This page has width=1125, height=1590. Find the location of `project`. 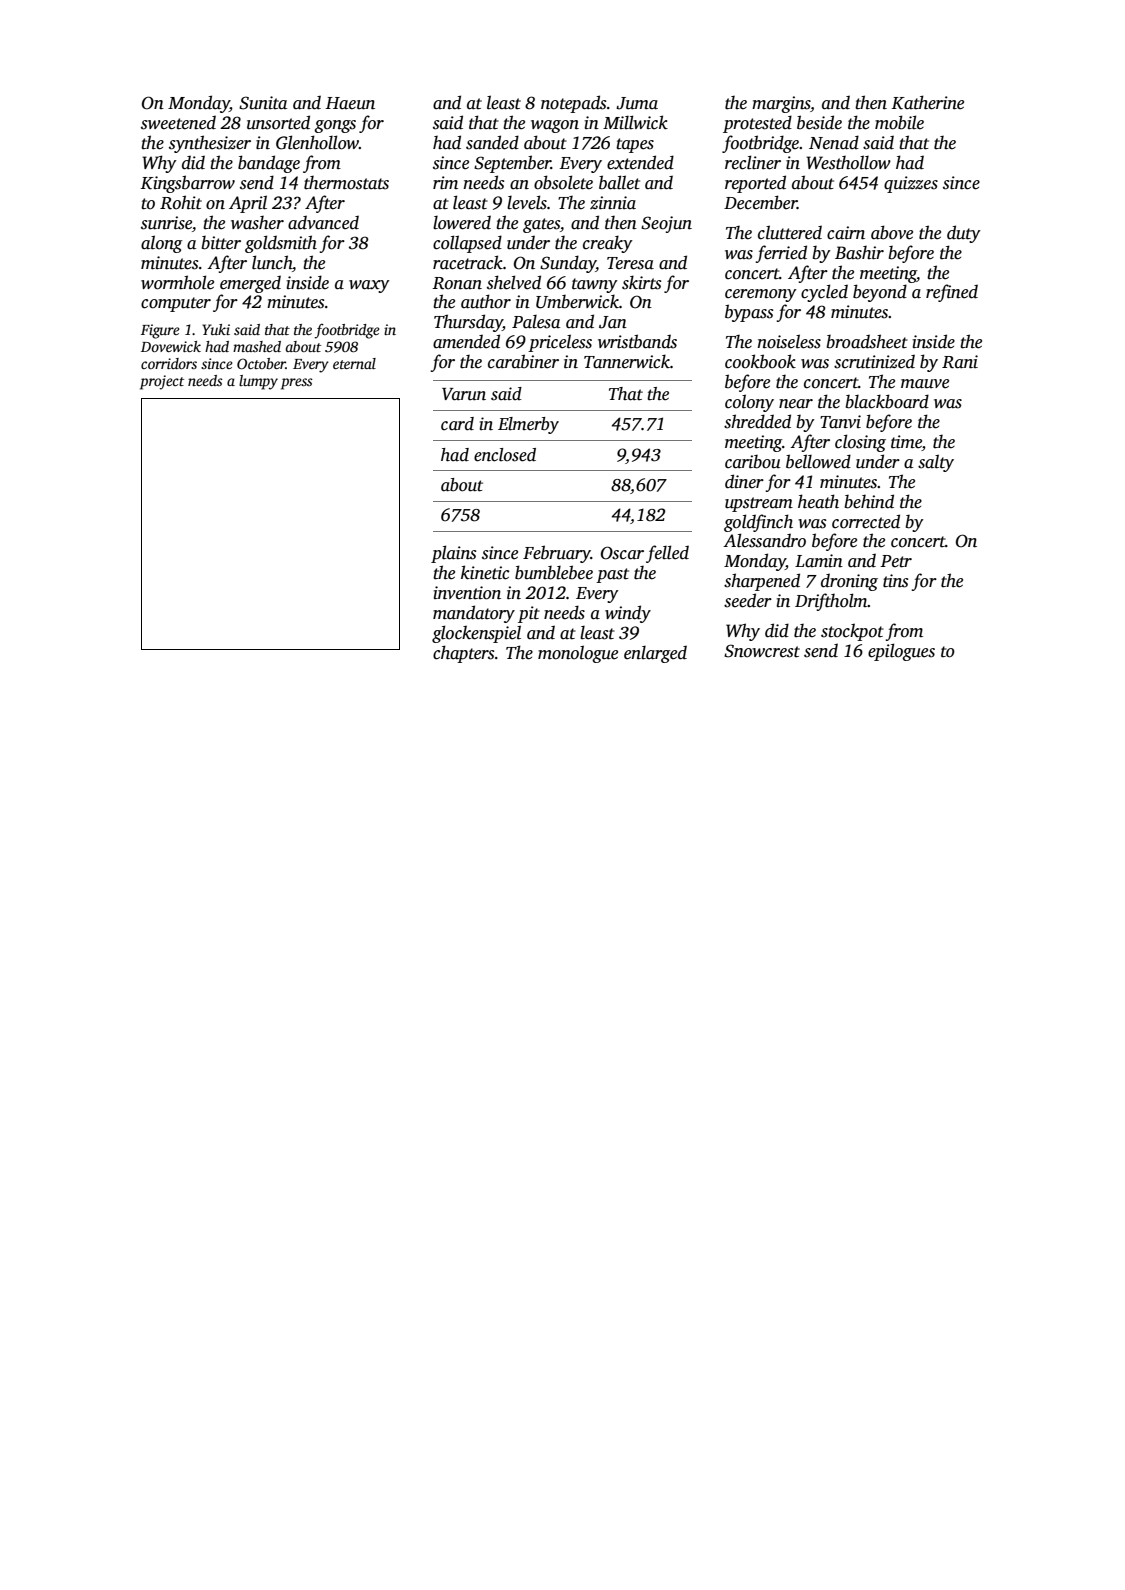

project is located at coordinates (162, 382).
